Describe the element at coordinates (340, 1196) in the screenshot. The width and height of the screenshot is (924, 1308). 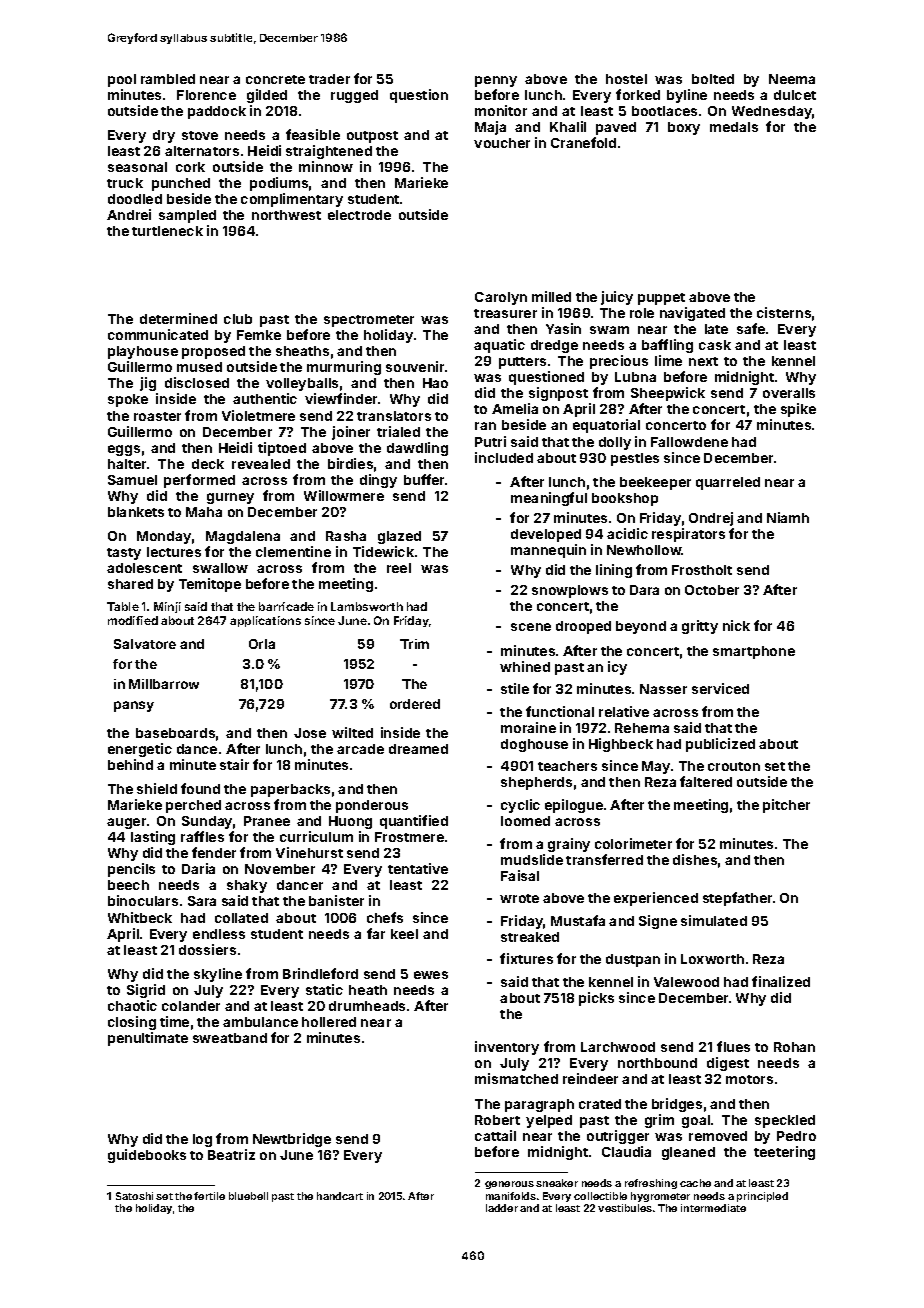
I see `handcart` at that location.
